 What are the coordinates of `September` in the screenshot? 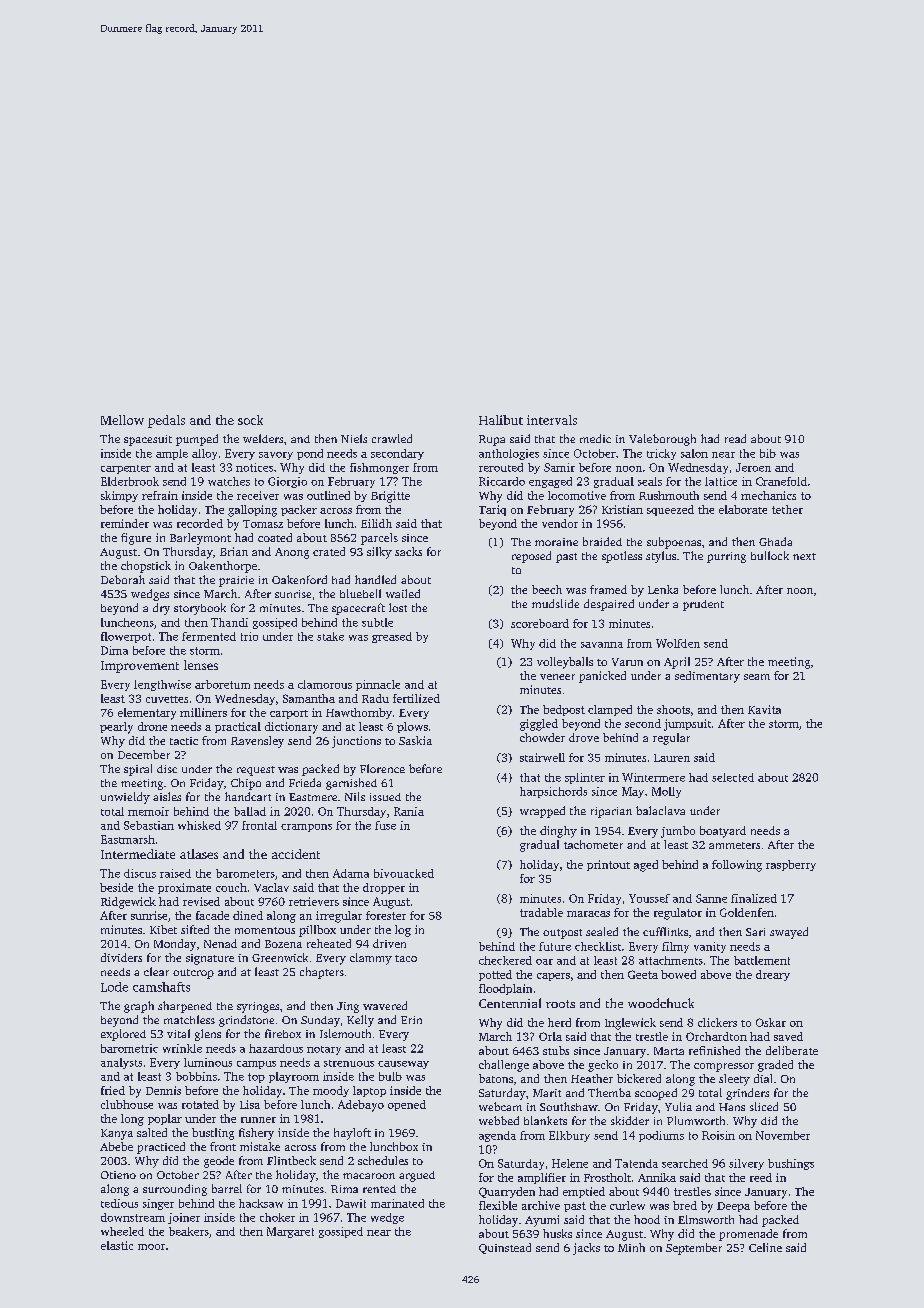 It's located at (694, 1249).
